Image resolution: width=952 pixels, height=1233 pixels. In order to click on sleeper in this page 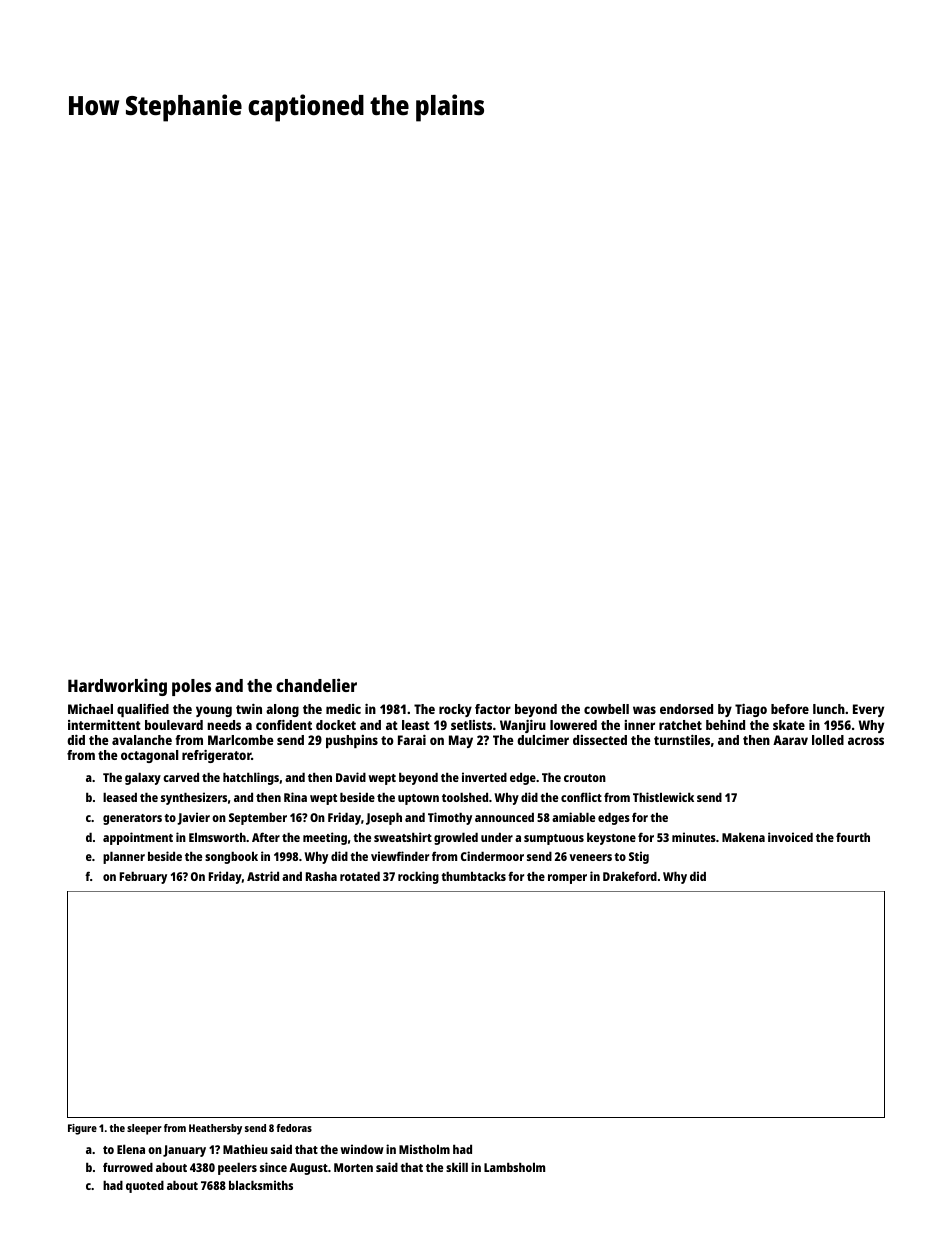, I will do `click(144, 1129)`.
